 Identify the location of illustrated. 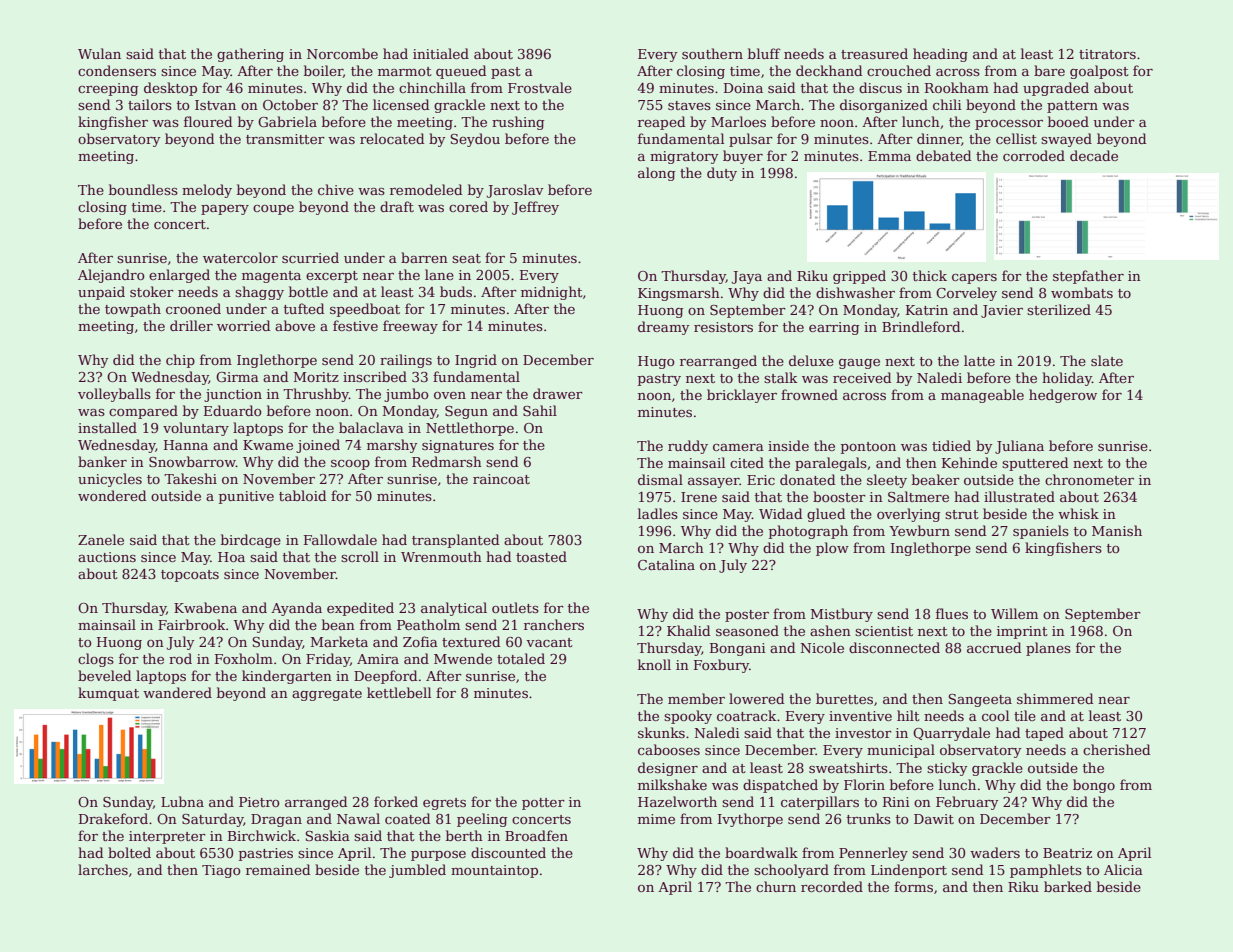
(1019, 496).
